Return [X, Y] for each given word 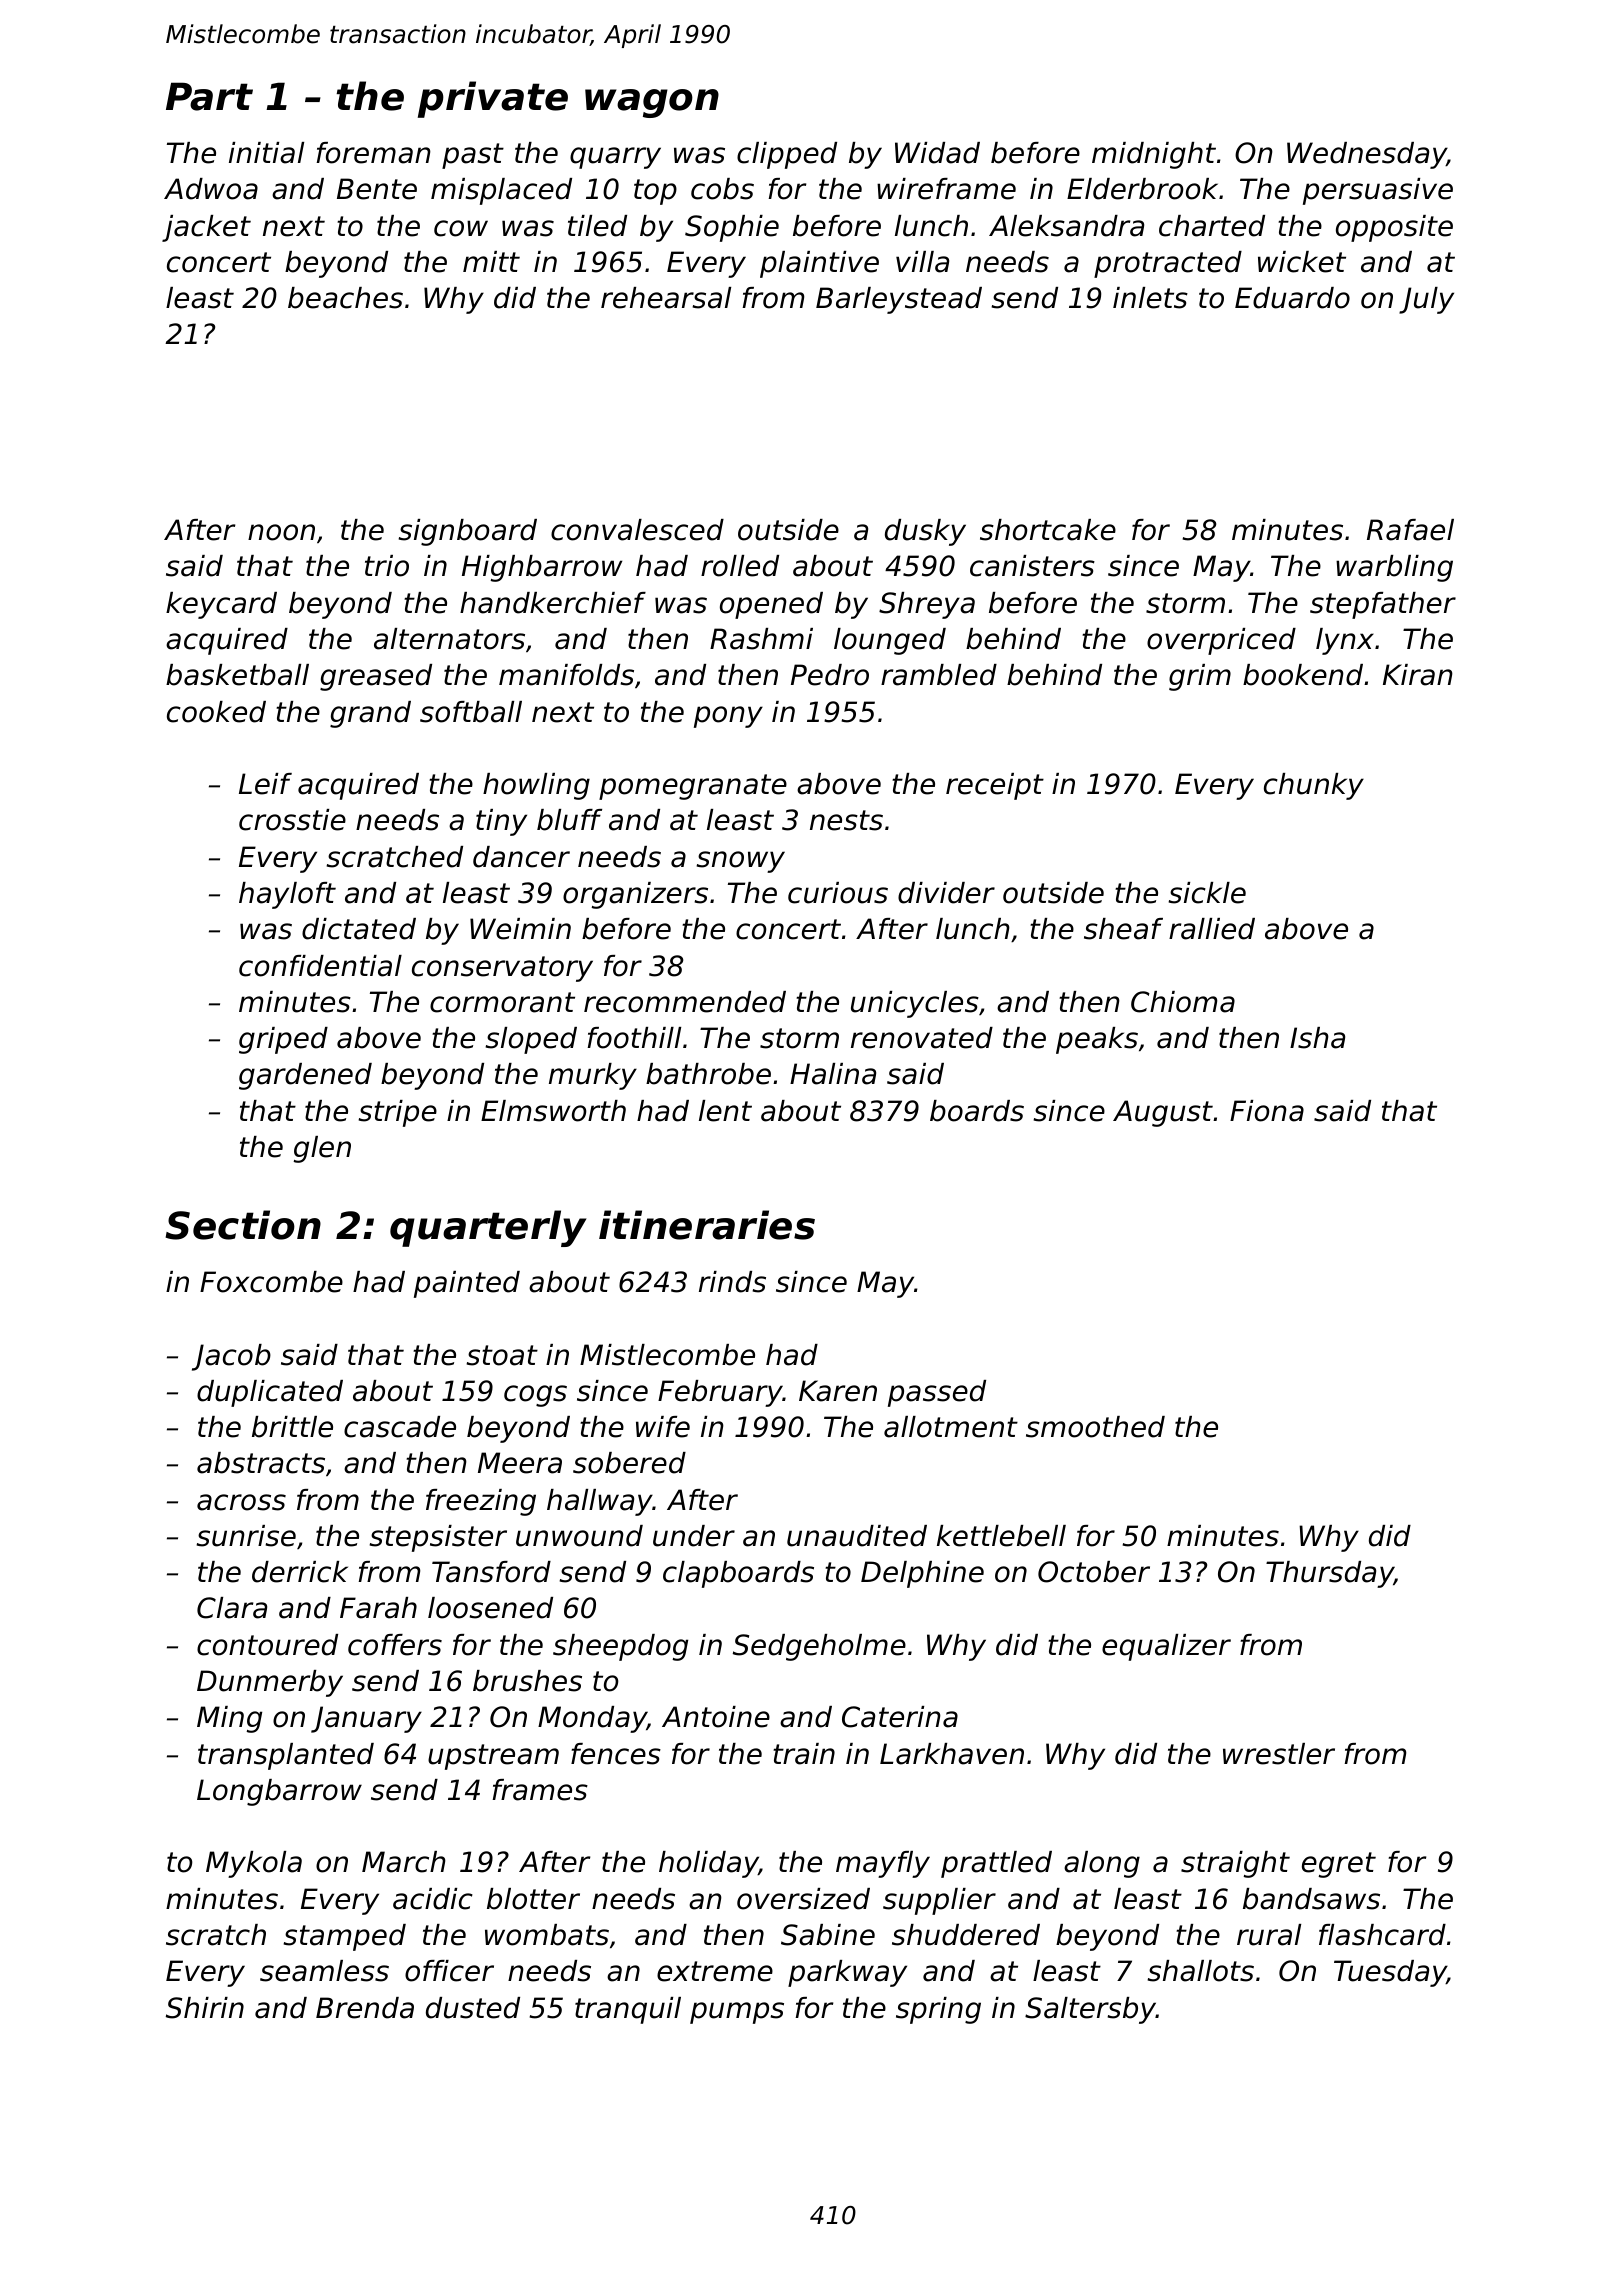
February [720, 1393]
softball [471, 712]
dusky [925, 532]
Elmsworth [553, 1111]
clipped [787, 155]
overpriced [1221, 641]
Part [209, 96]
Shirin [205, 2008]
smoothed [1095, 1427]
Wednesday [1367, 155]
